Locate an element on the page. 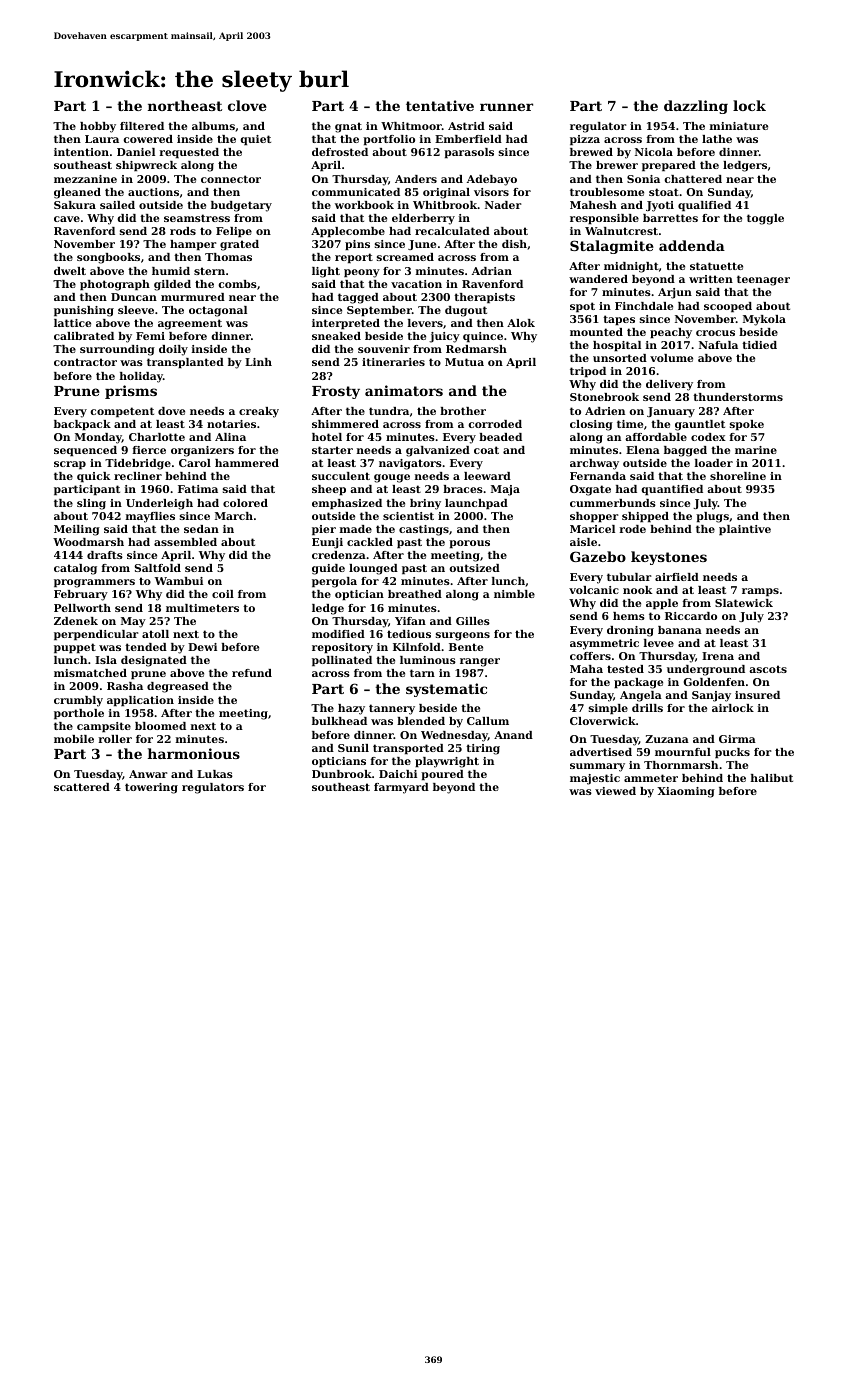  cave is located at coordinates (67, 219).
